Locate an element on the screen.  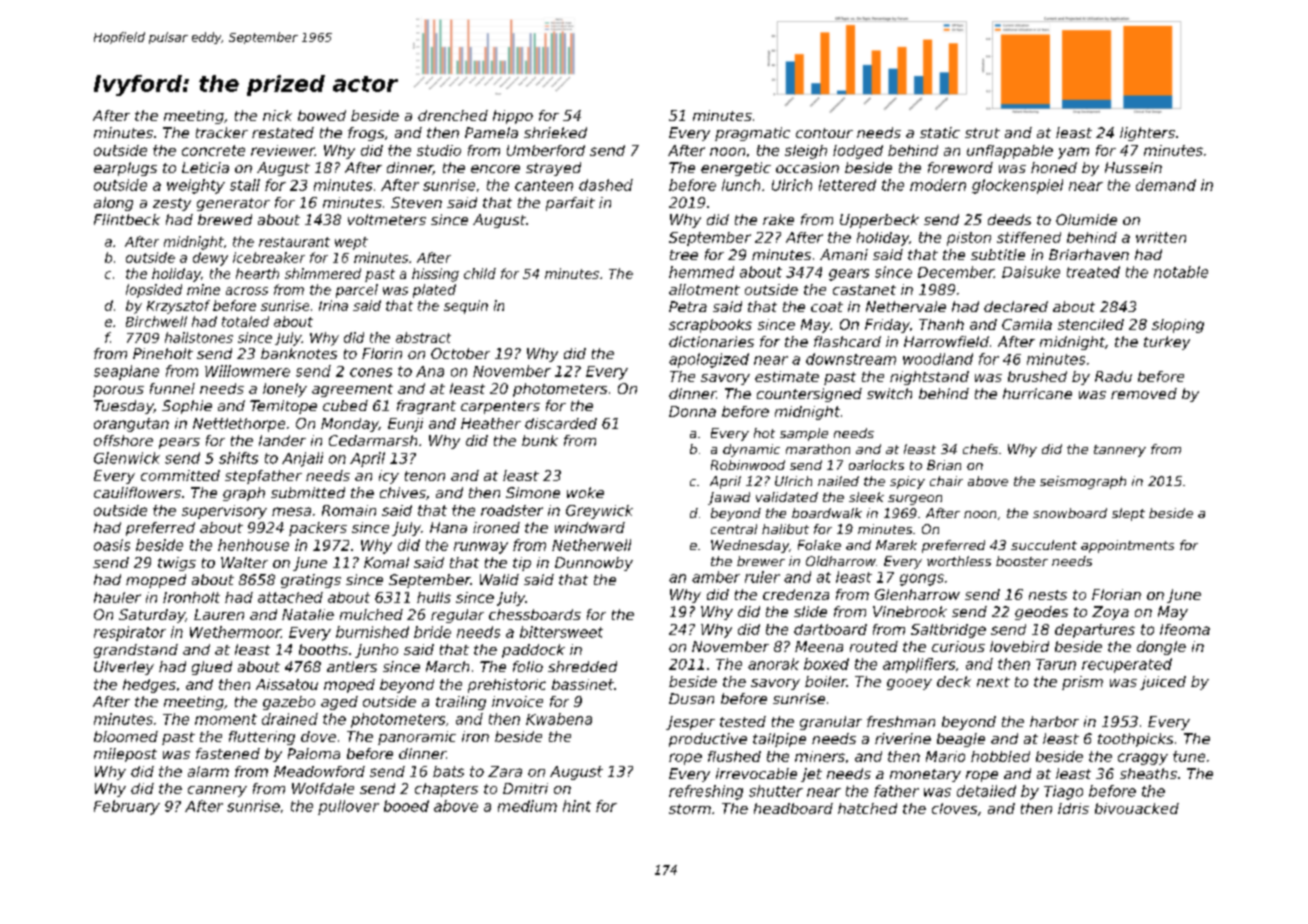
tannery is located at coordinates (1120, 451).
